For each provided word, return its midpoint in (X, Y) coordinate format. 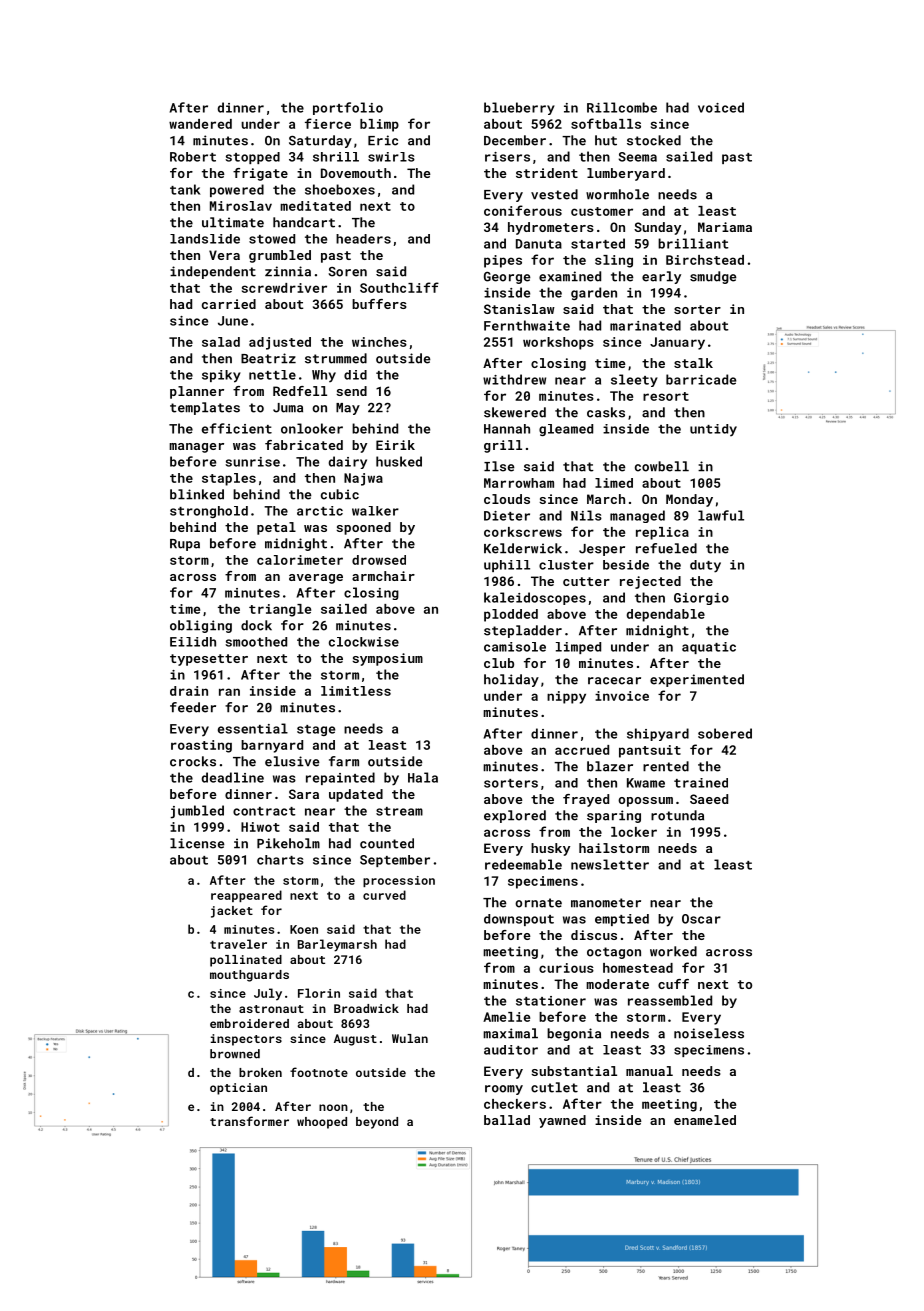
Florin (319, 993)
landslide (205, 239)
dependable (665, 615)
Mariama (725, 227)
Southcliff (399, 287)
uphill (507, 566)
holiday (511, 680)
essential (253, 728)
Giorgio (701, 599)
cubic (340, 494)
